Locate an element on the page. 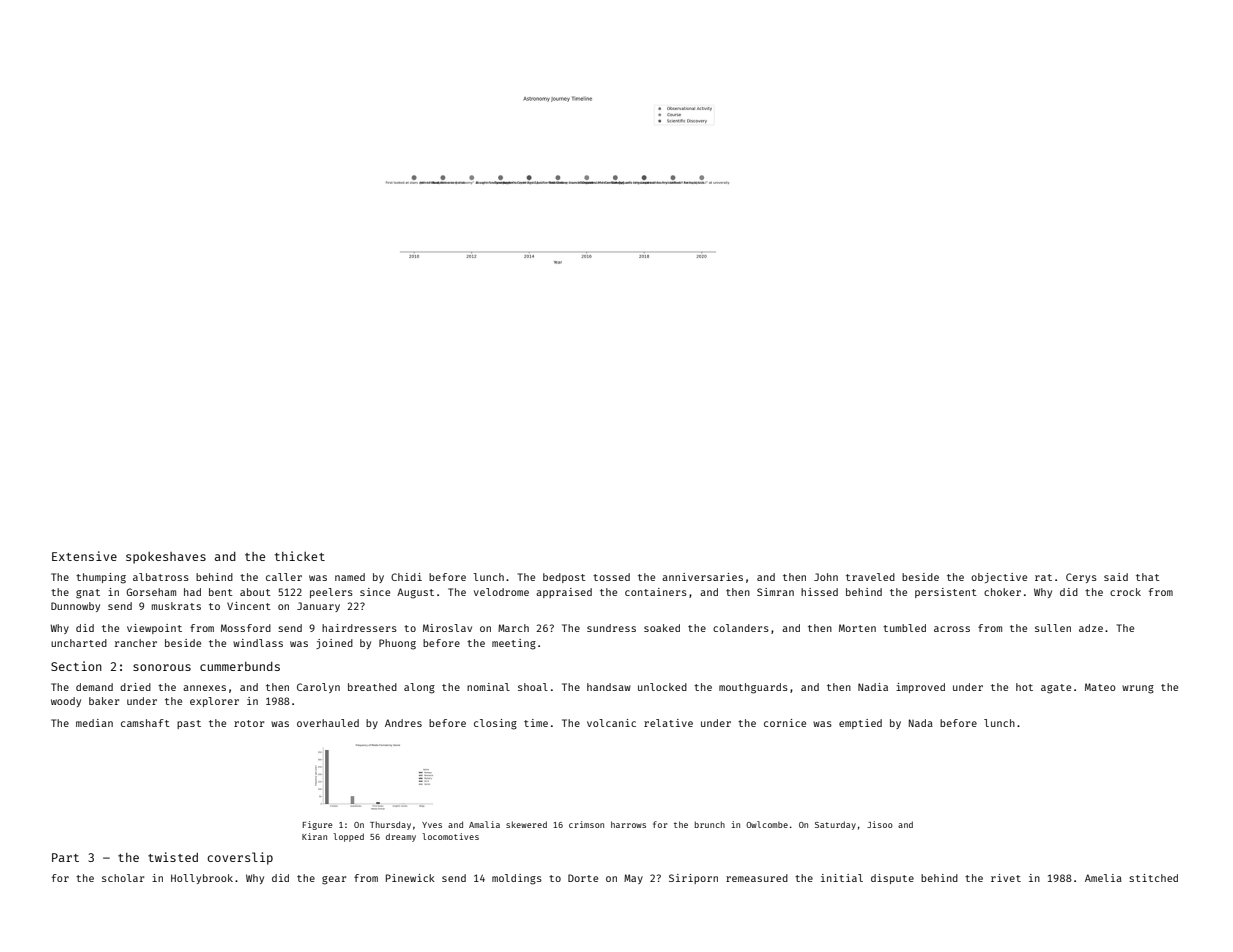  crock is located at coordinates (1125, 592).
